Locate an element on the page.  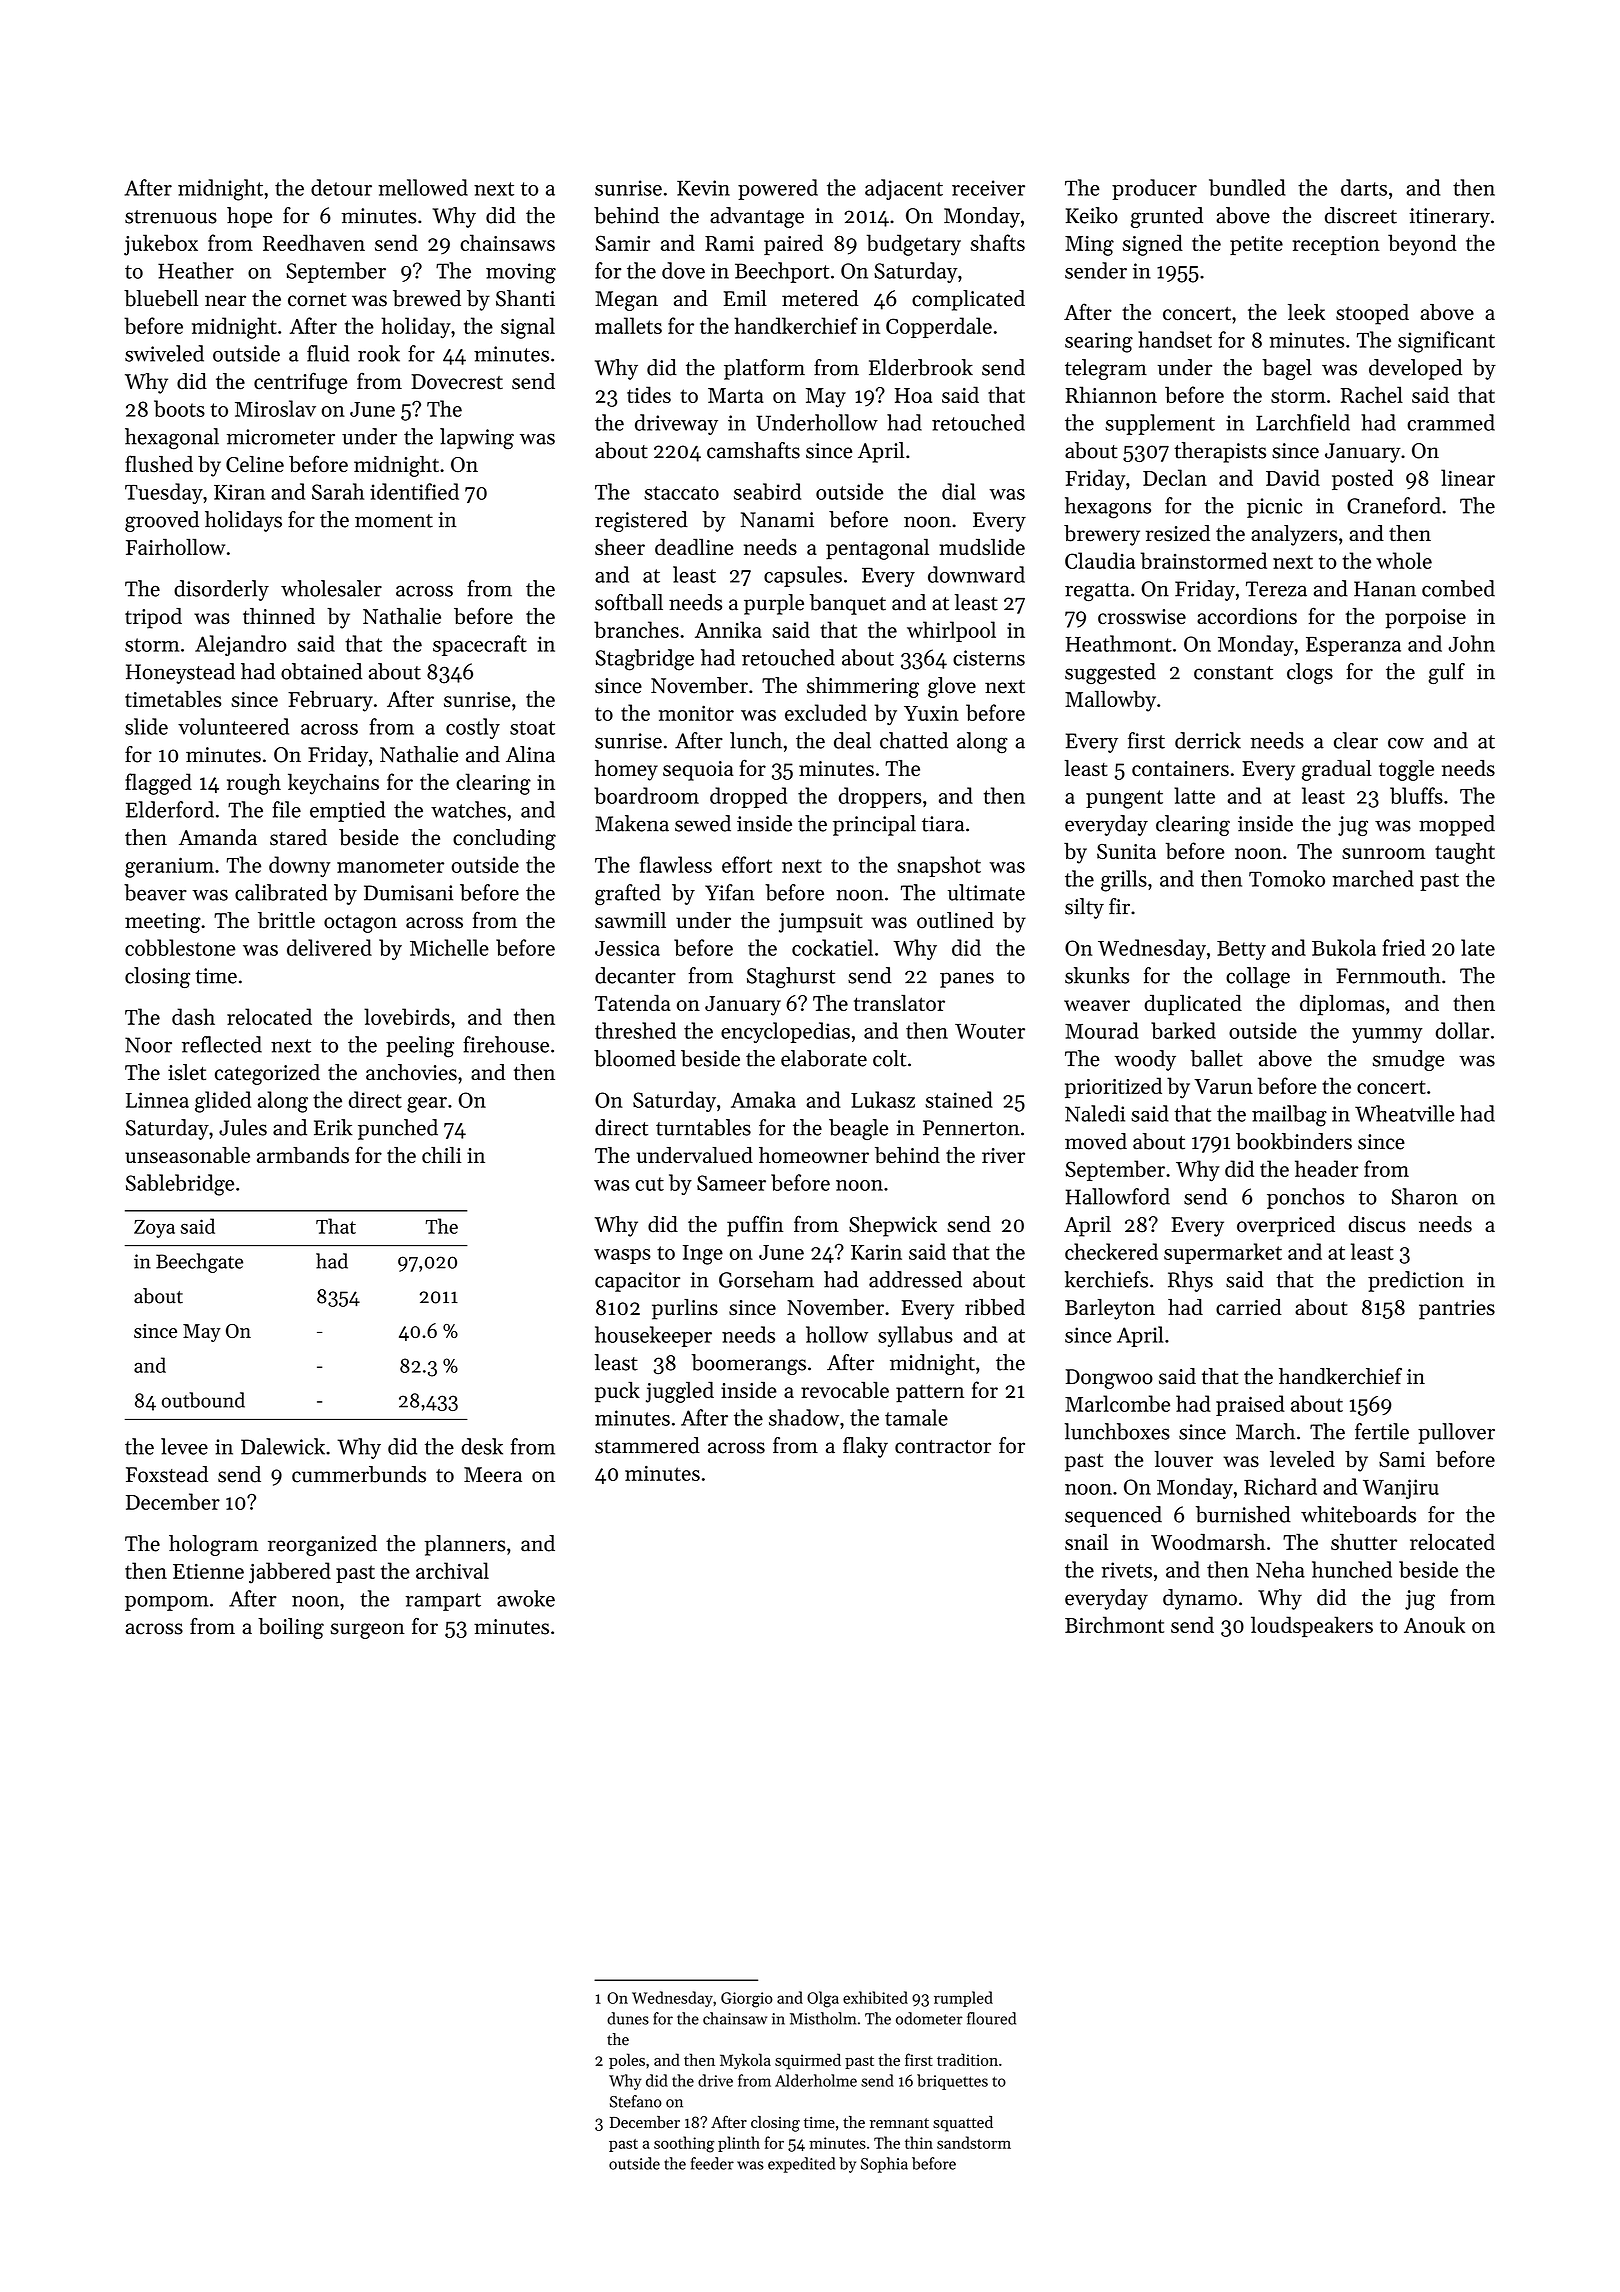
darts is located at coordinates (1364, 187).
